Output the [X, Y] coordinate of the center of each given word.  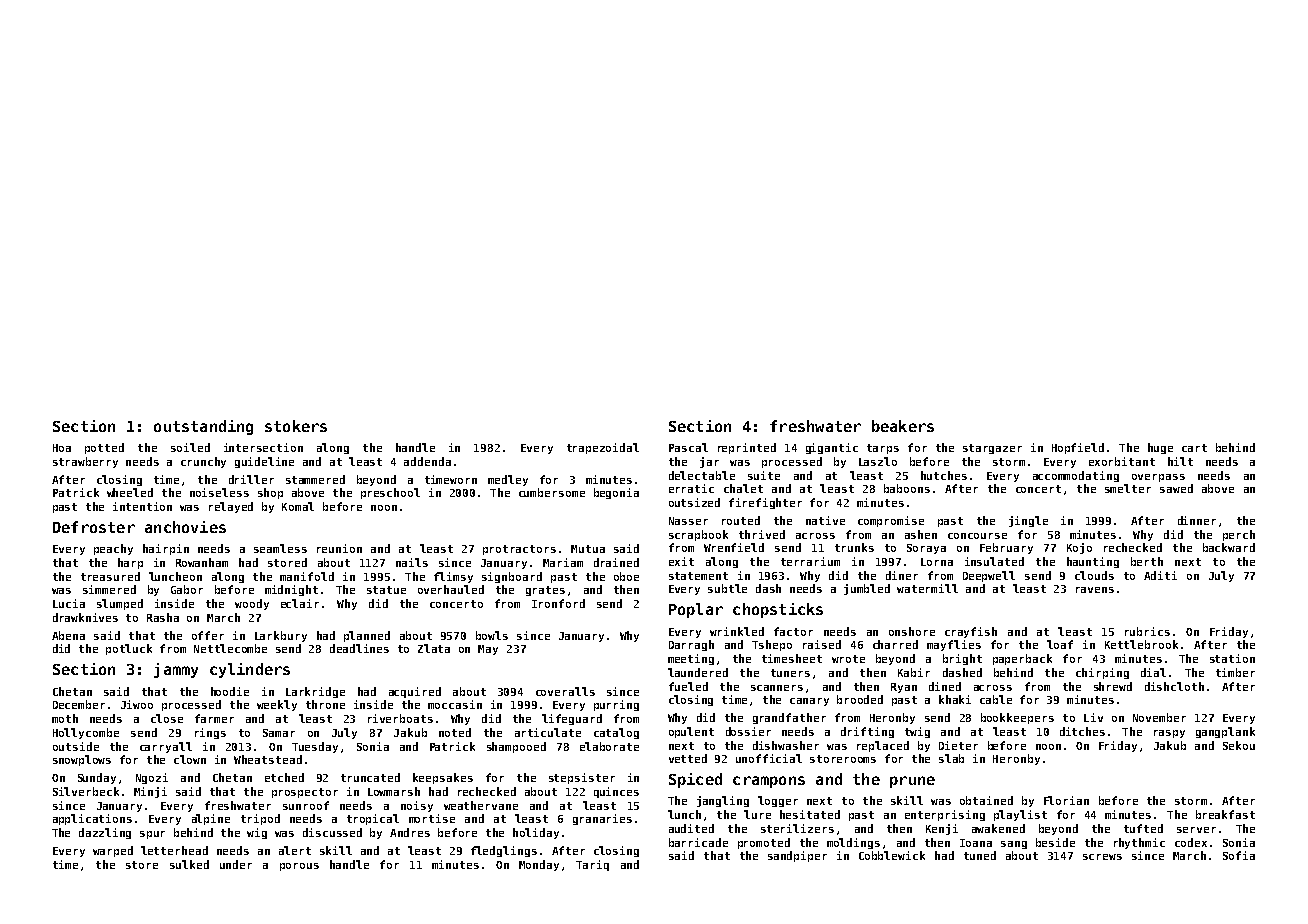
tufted [1143, 828]
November [1159, 717]
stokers [296, 426]
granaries [602, 819]
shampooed [516, 747]
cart [1194, 448]
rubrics [1147, 631]
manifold [307, 576]
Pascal [688, 447]
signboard [512, 577]
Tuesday [315, 747]
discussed [332, 832]
